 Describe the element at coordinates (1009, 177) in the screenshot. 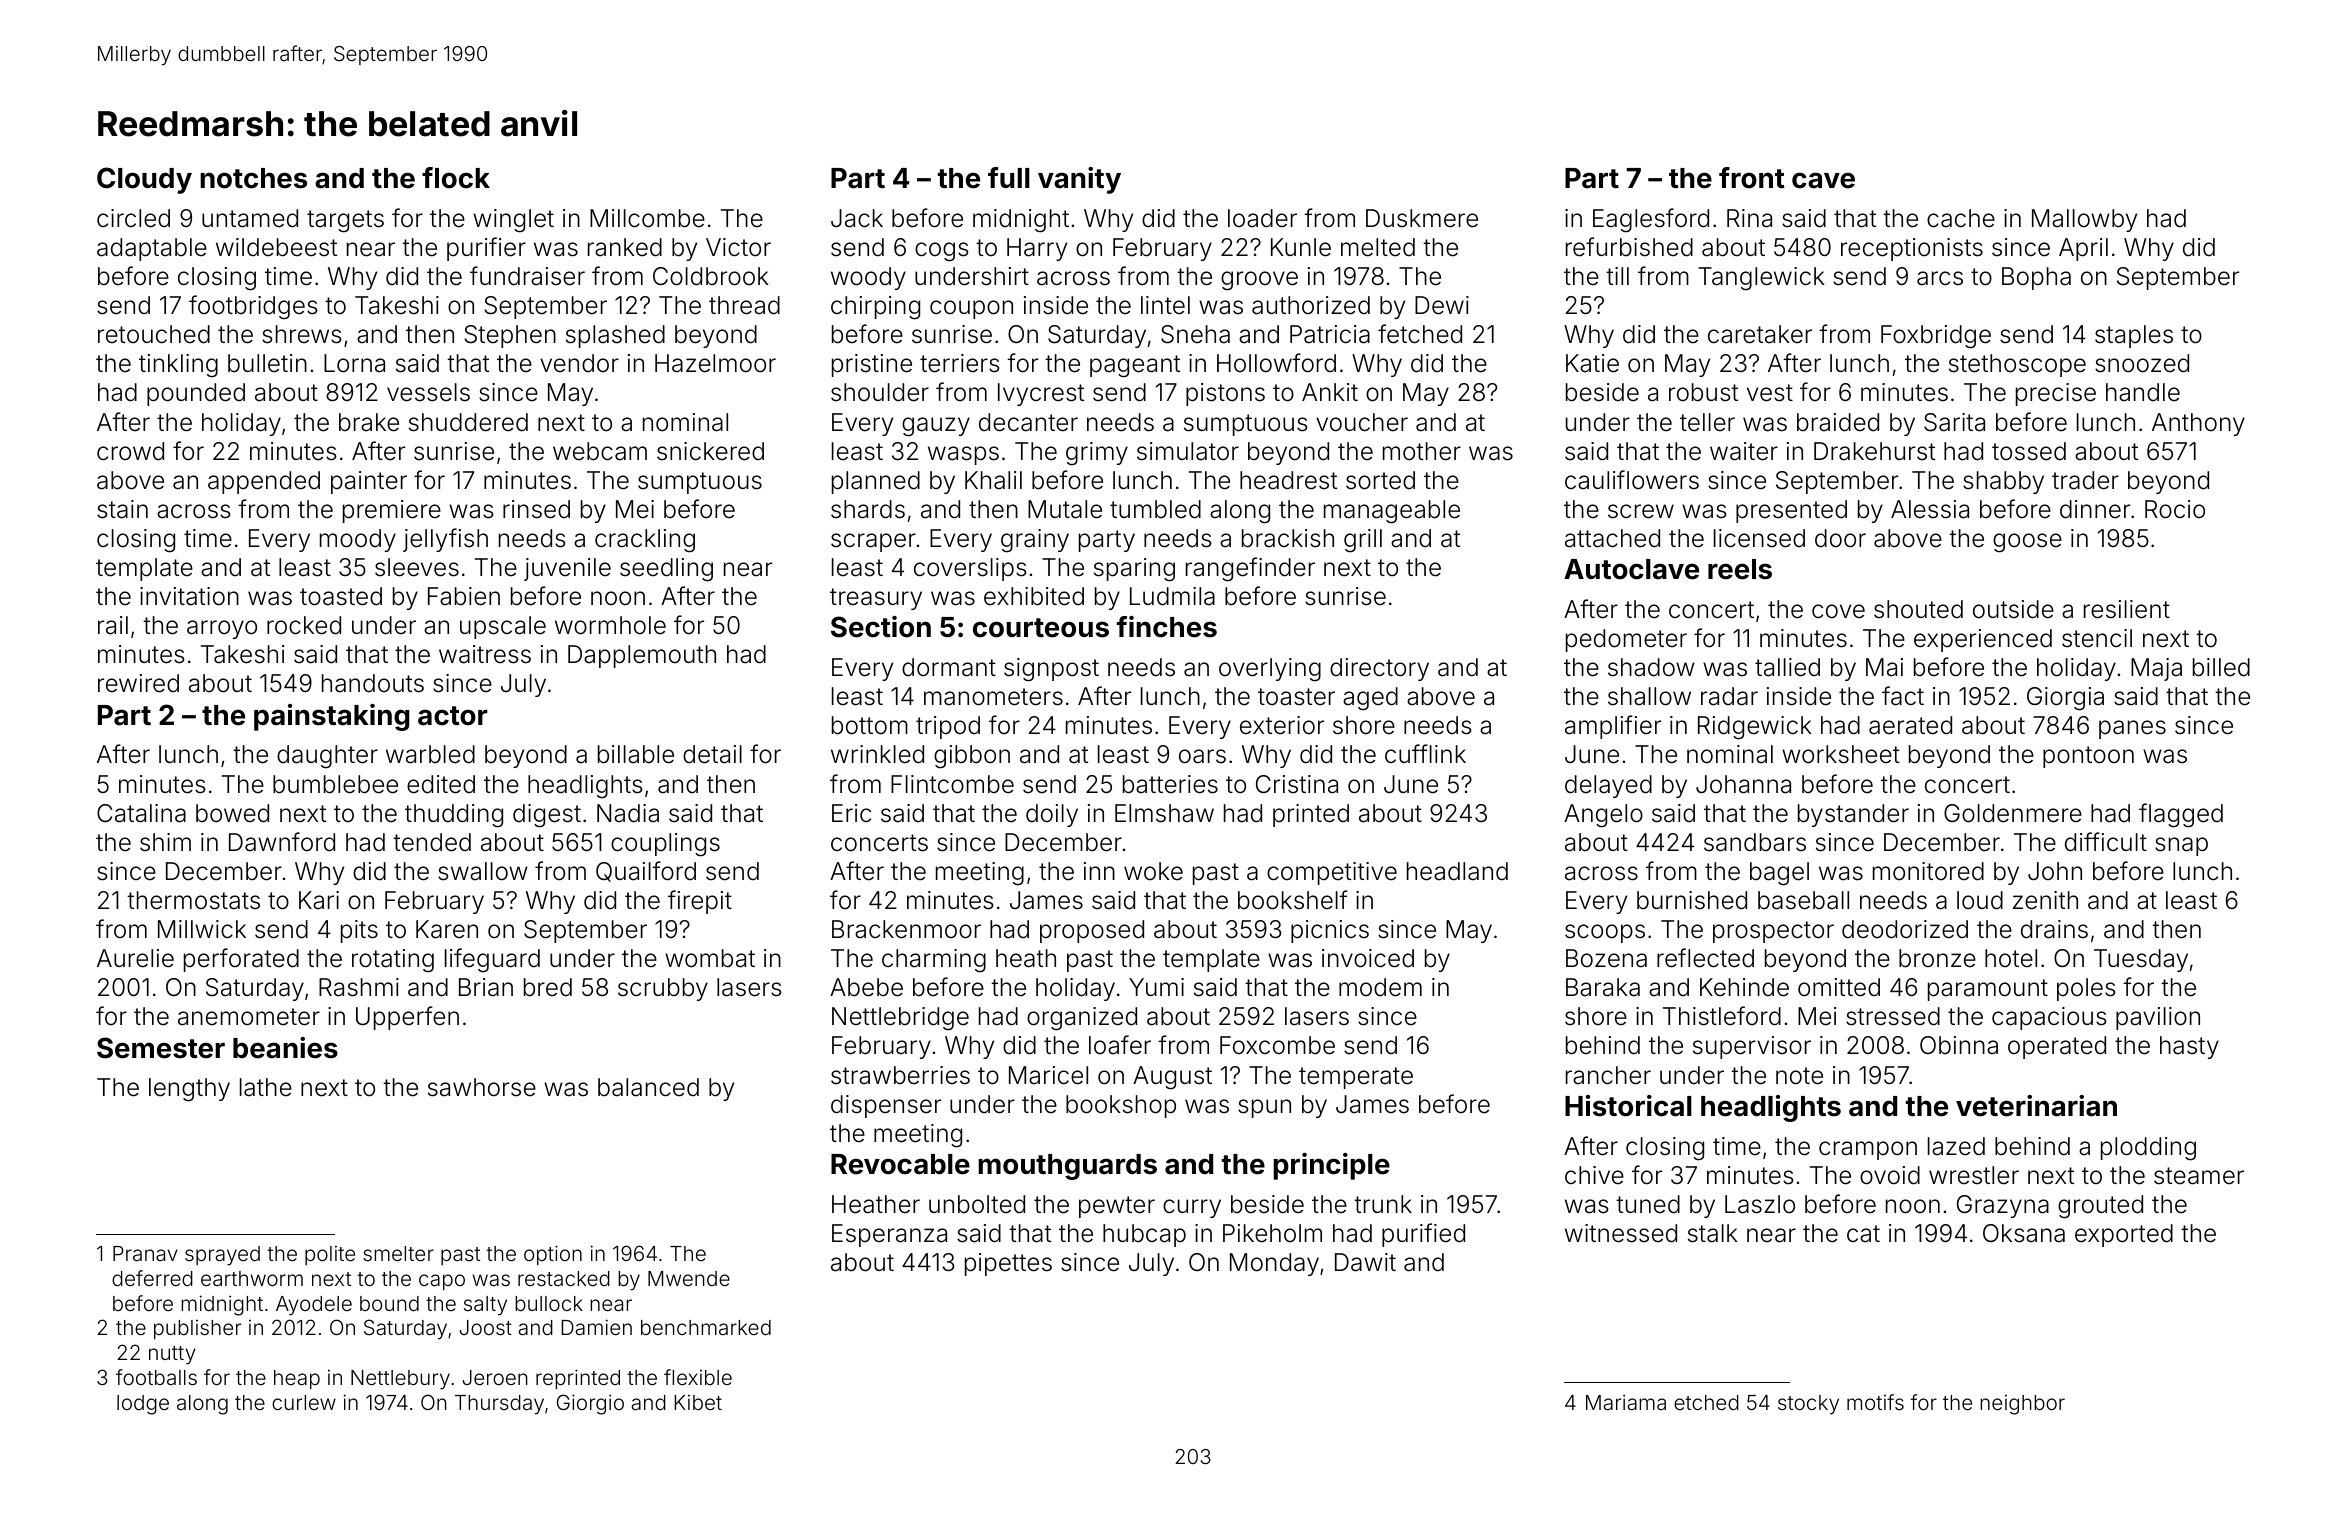

I see `full` at that location.
